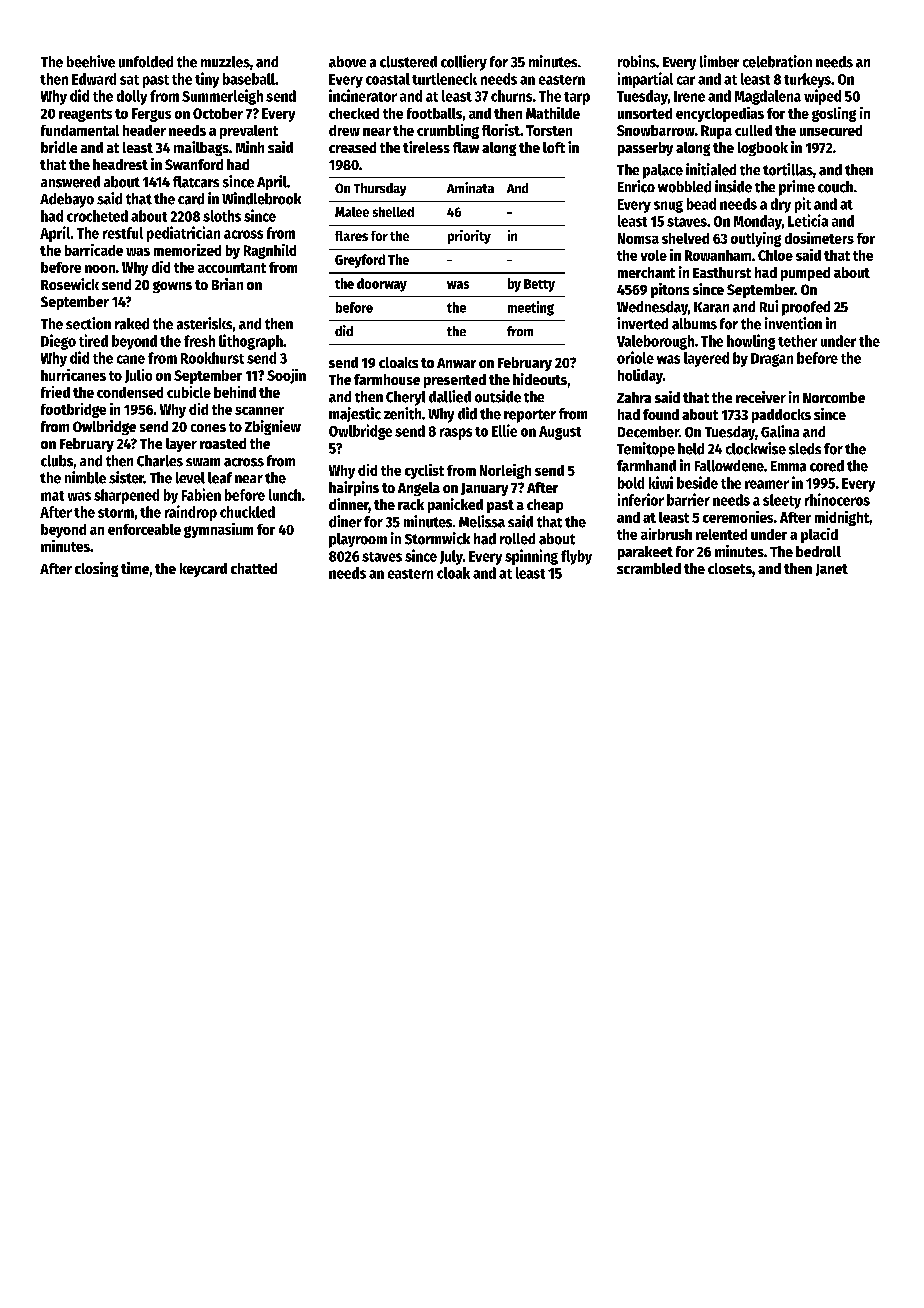 This page has width=924, height=1308. I want to click on Minh, so click(250, 147).
